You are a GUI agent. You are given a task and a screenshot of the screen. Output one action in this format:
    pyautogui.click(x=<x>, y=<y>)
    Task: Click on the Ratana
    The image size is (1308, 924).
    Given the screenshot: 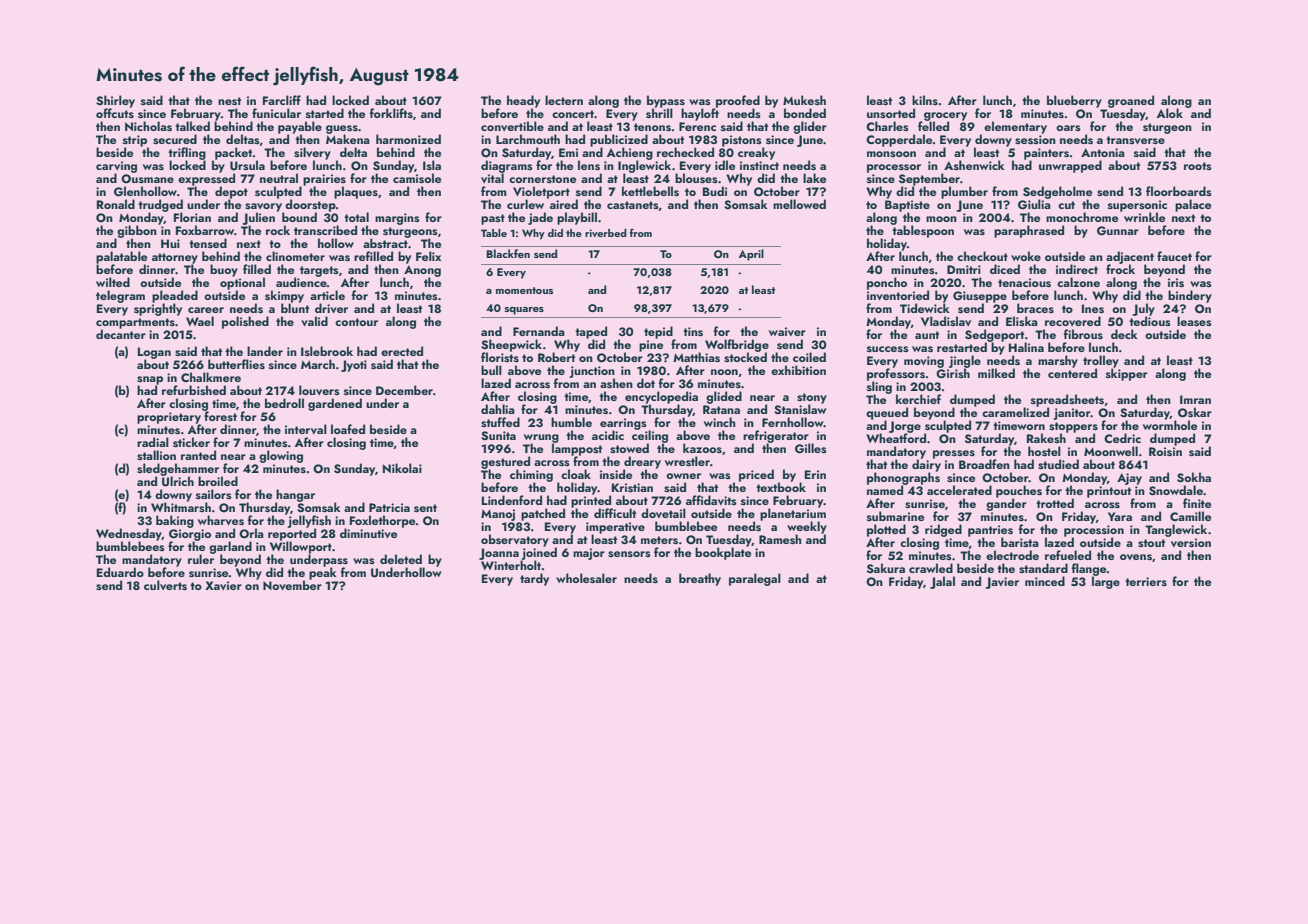 What is the action you would take?
    pyautogui.click(x=721, y=409)
